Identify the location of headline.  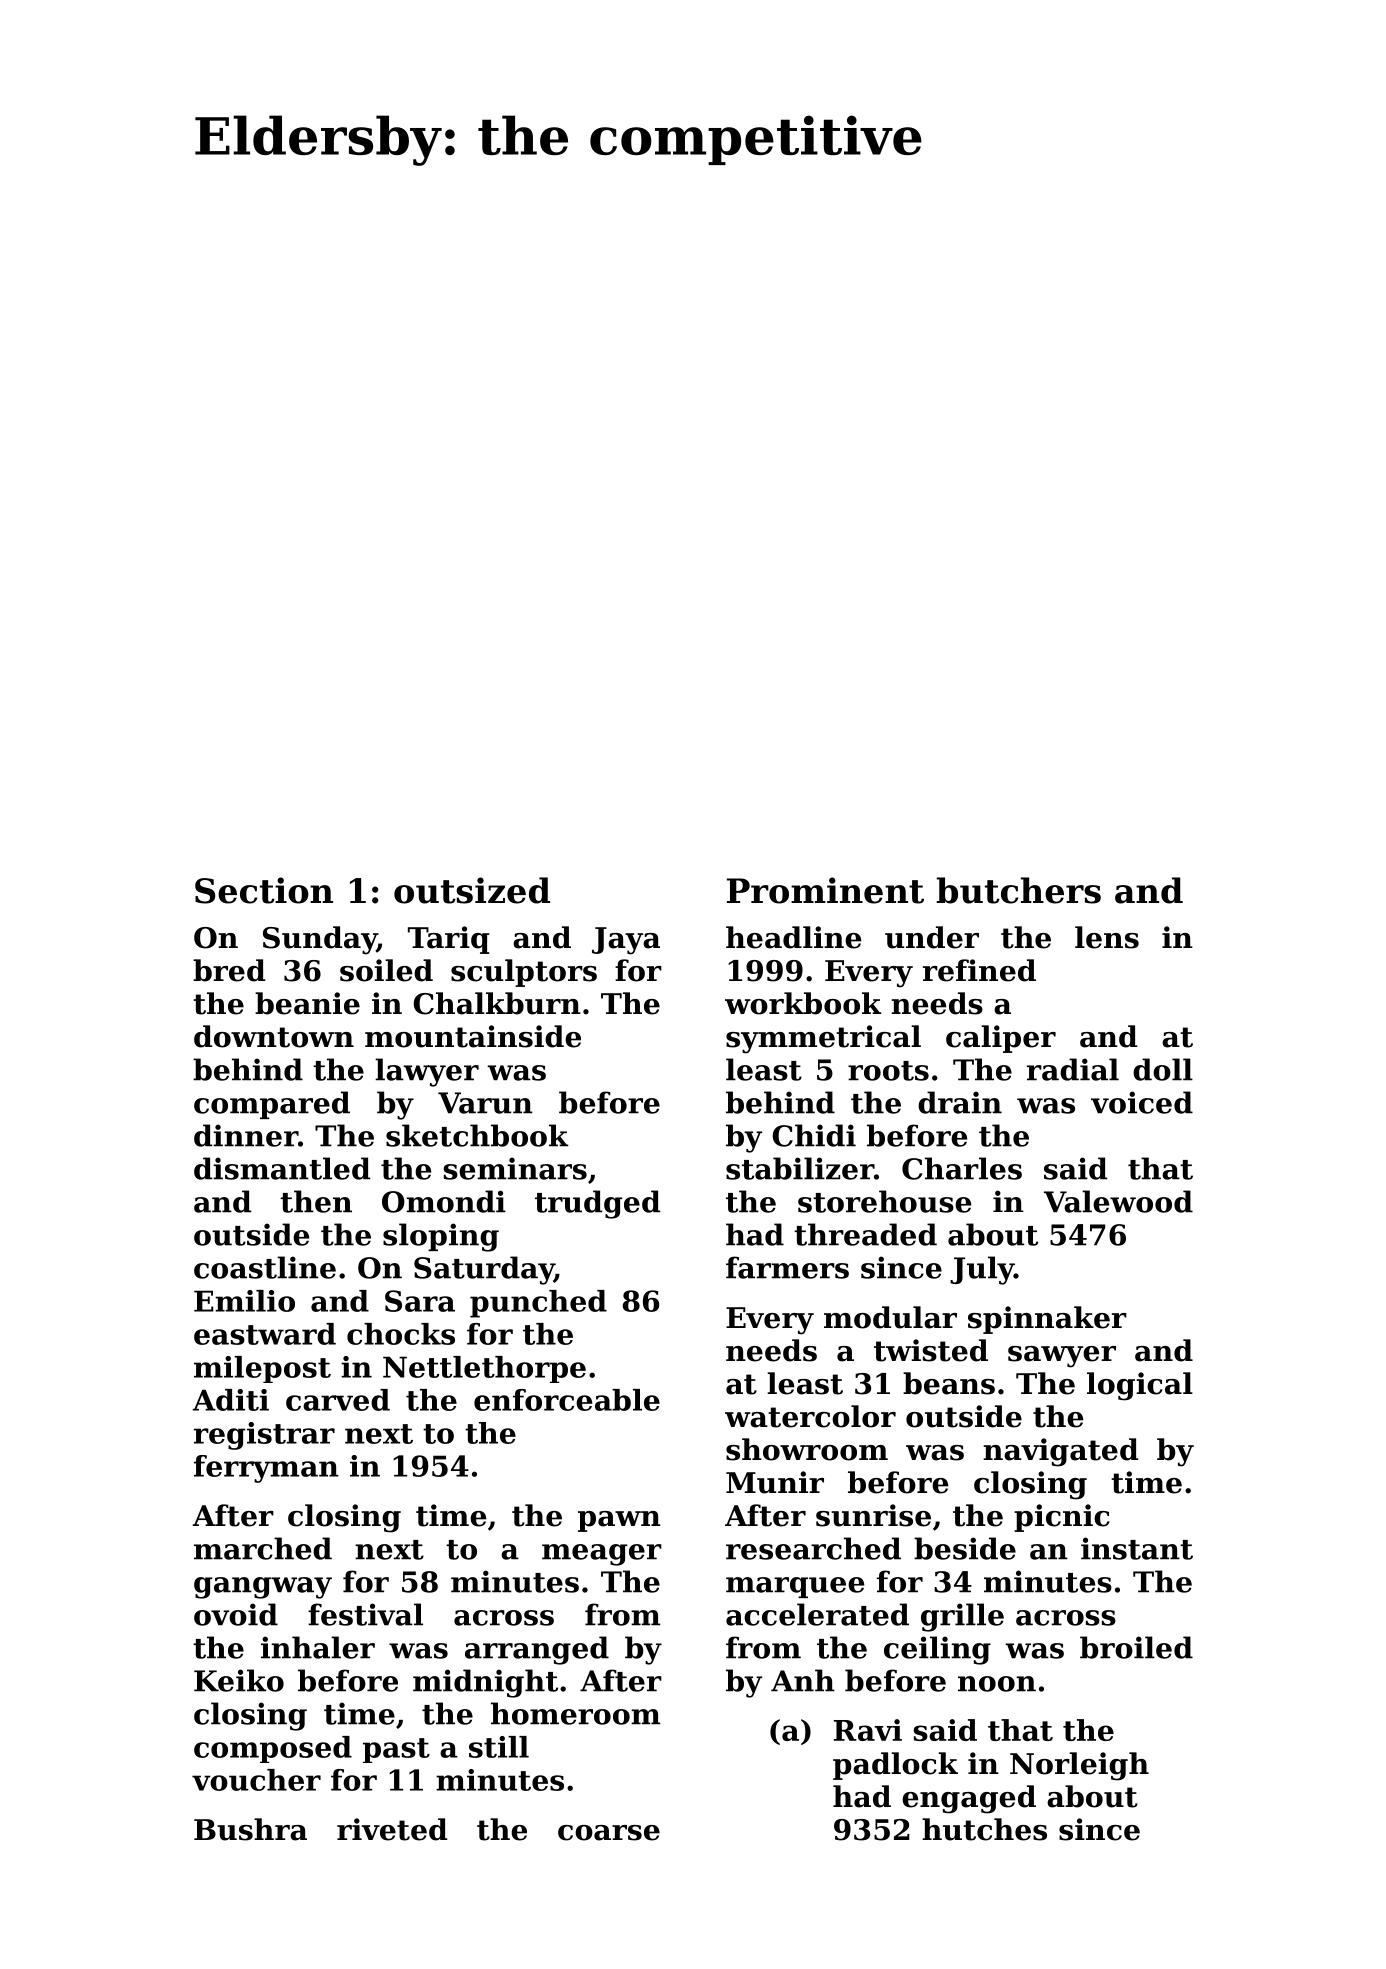
(793, 937).
